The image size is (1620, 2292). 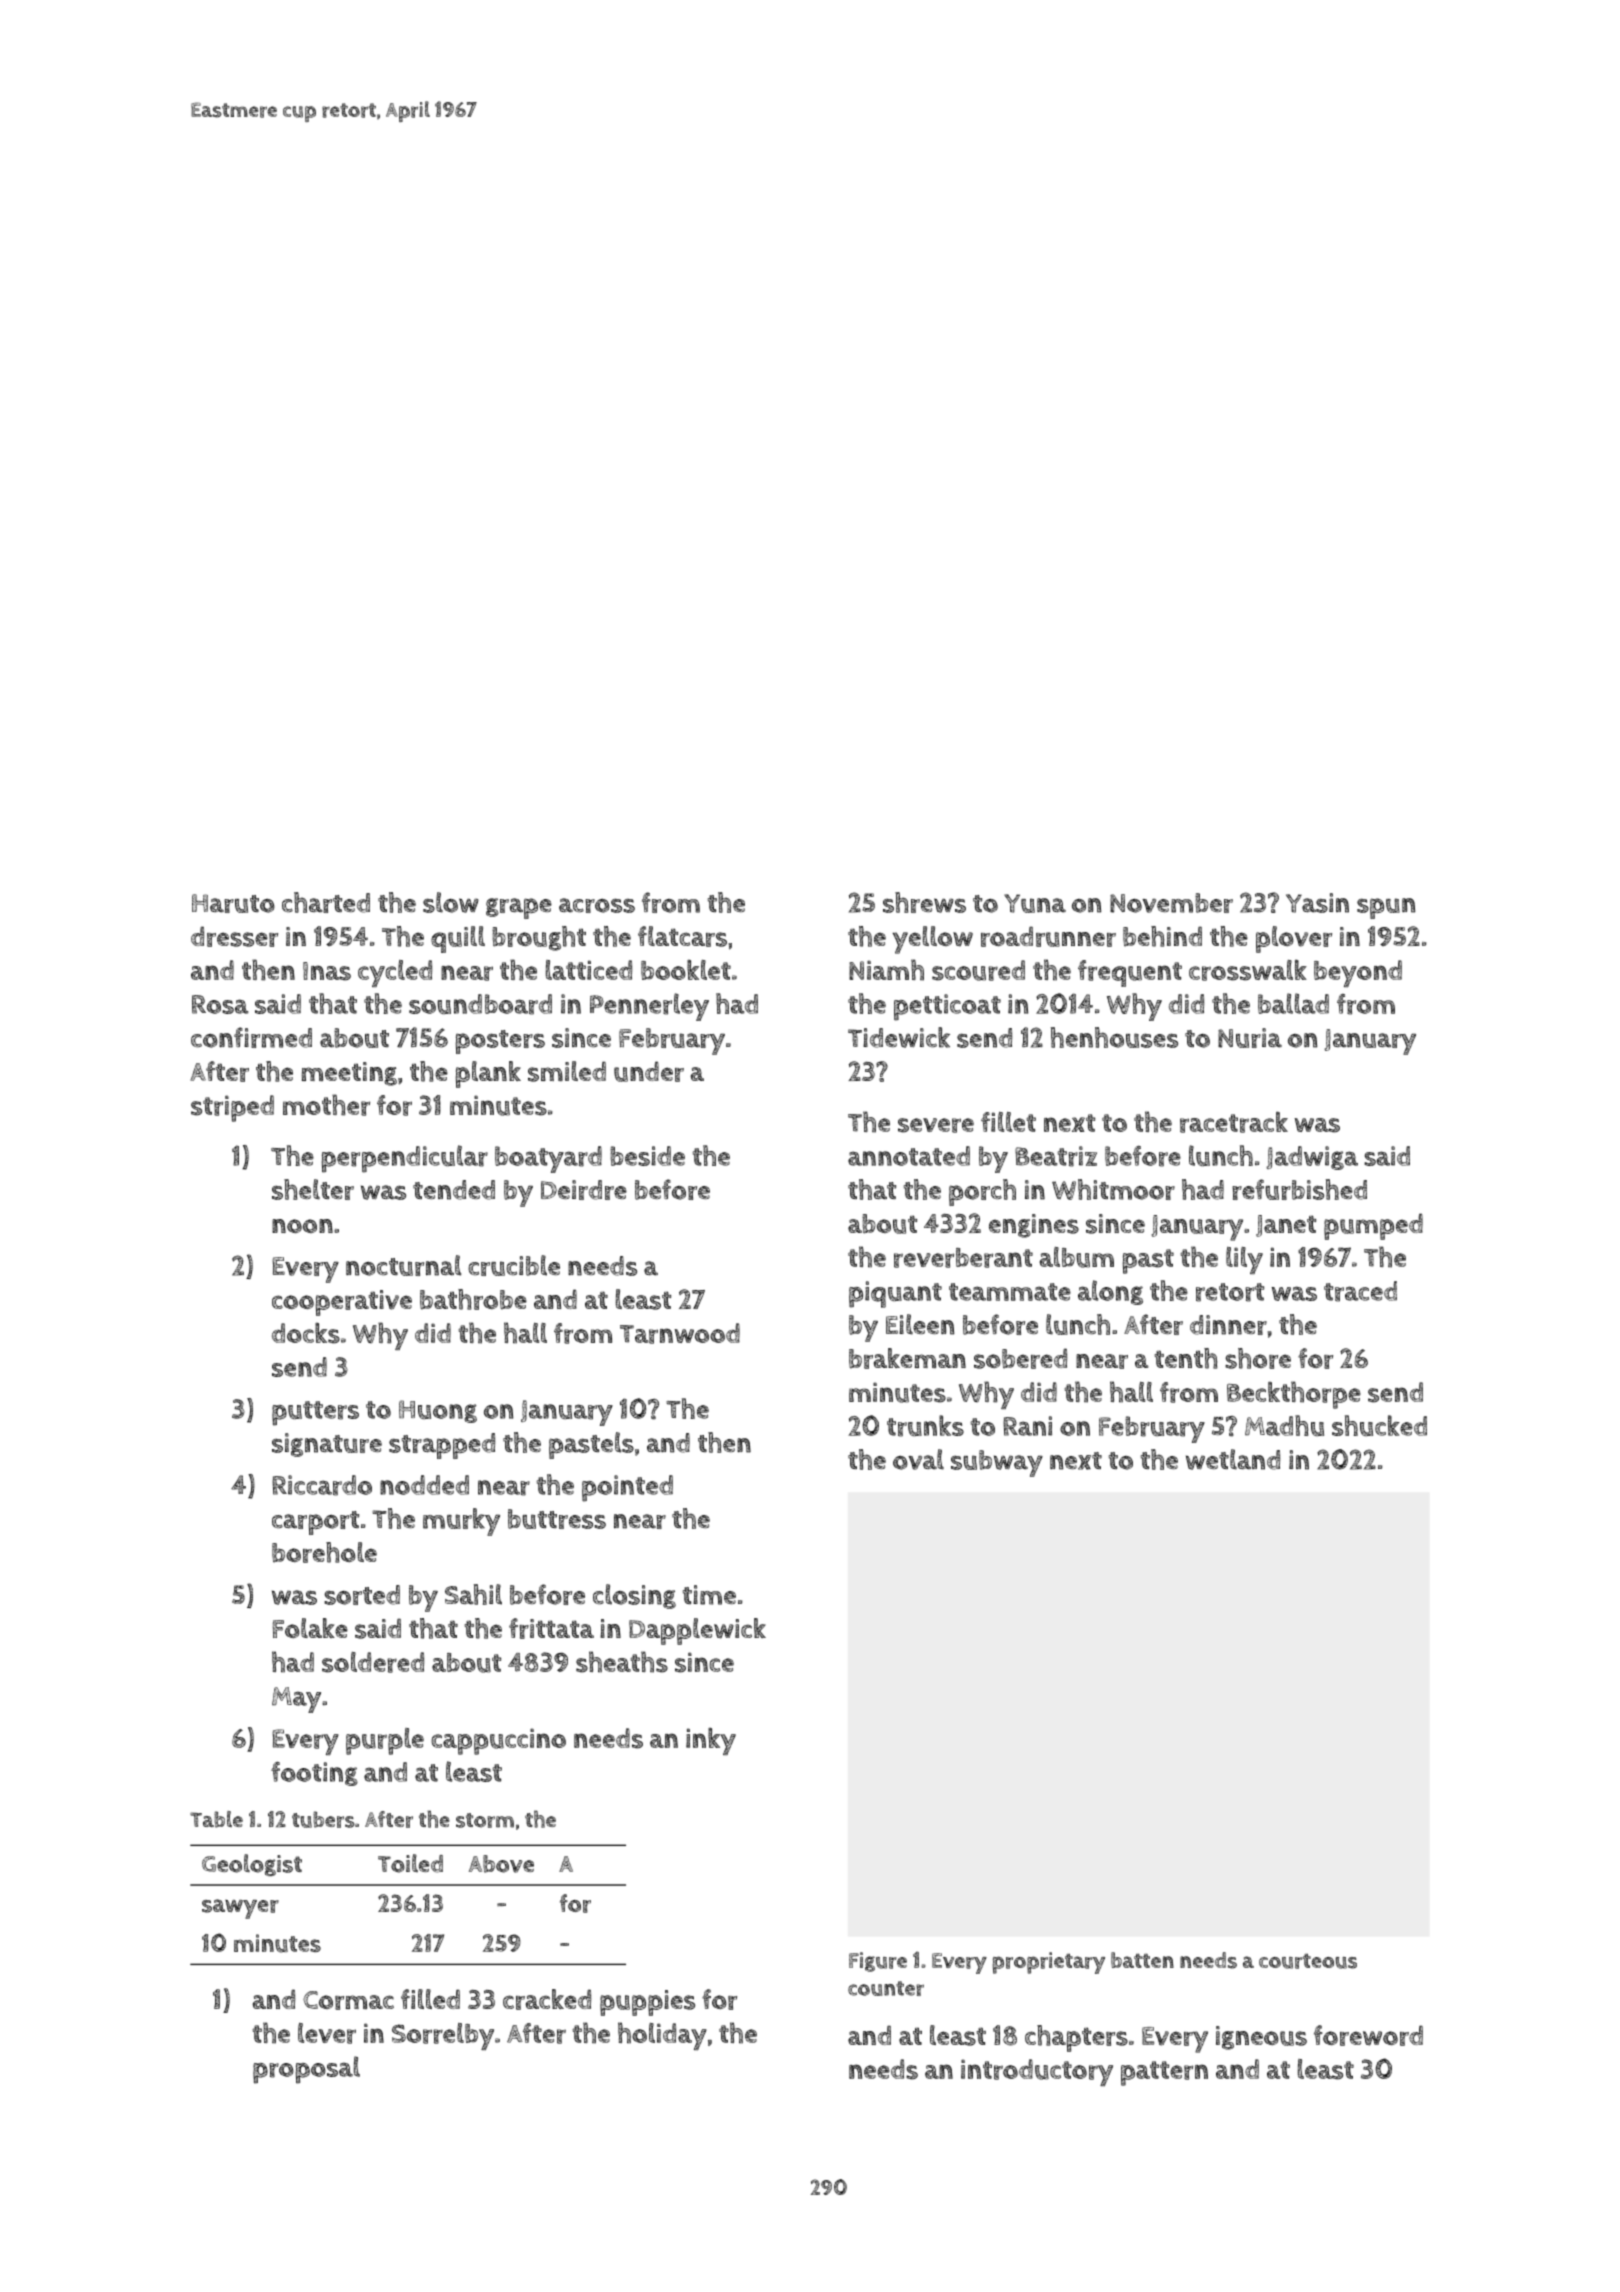 I want to click on Huong, so click(x=438, y=1411).
